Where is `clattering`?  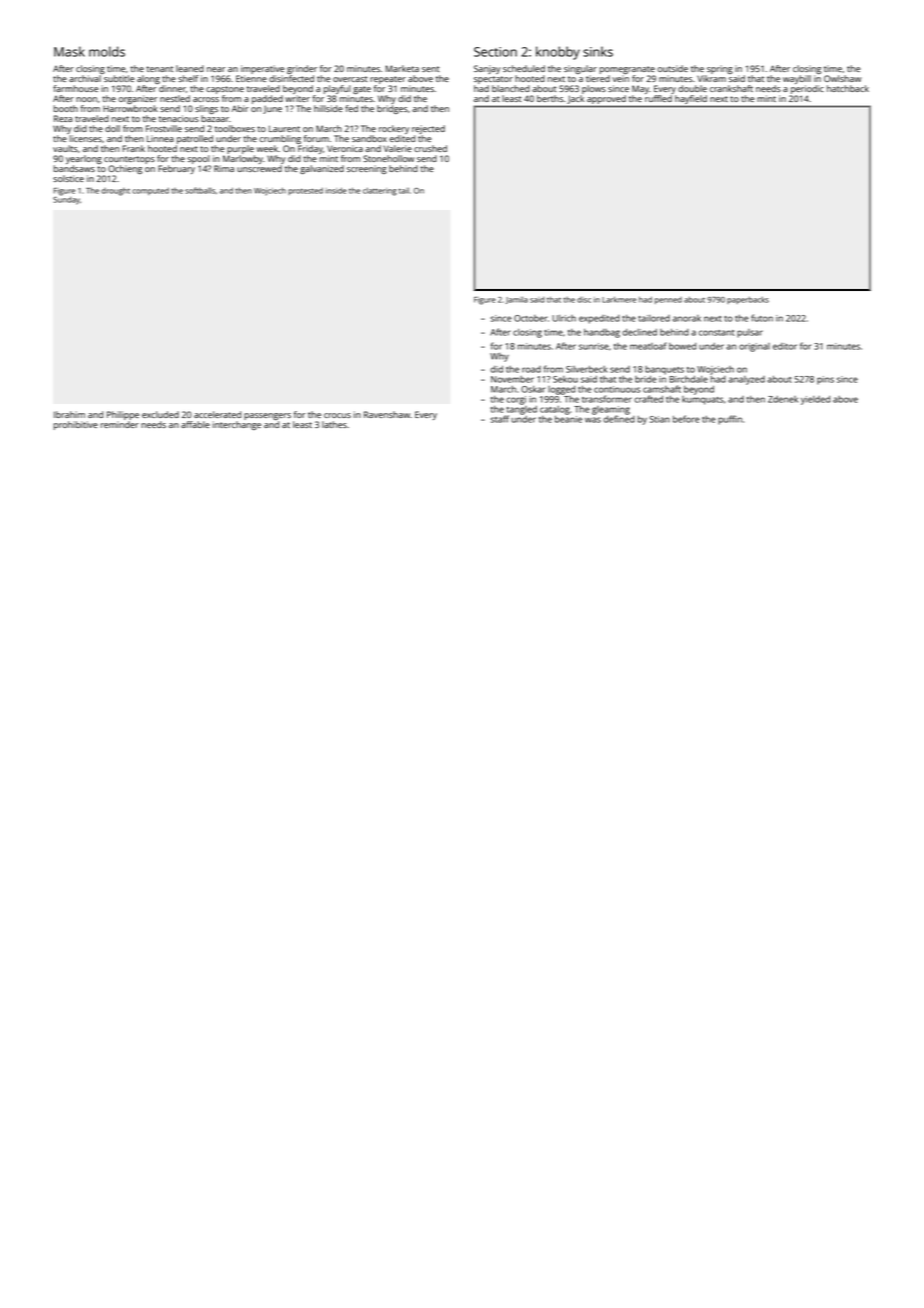
clattering is located at coordinates (380, 191).
